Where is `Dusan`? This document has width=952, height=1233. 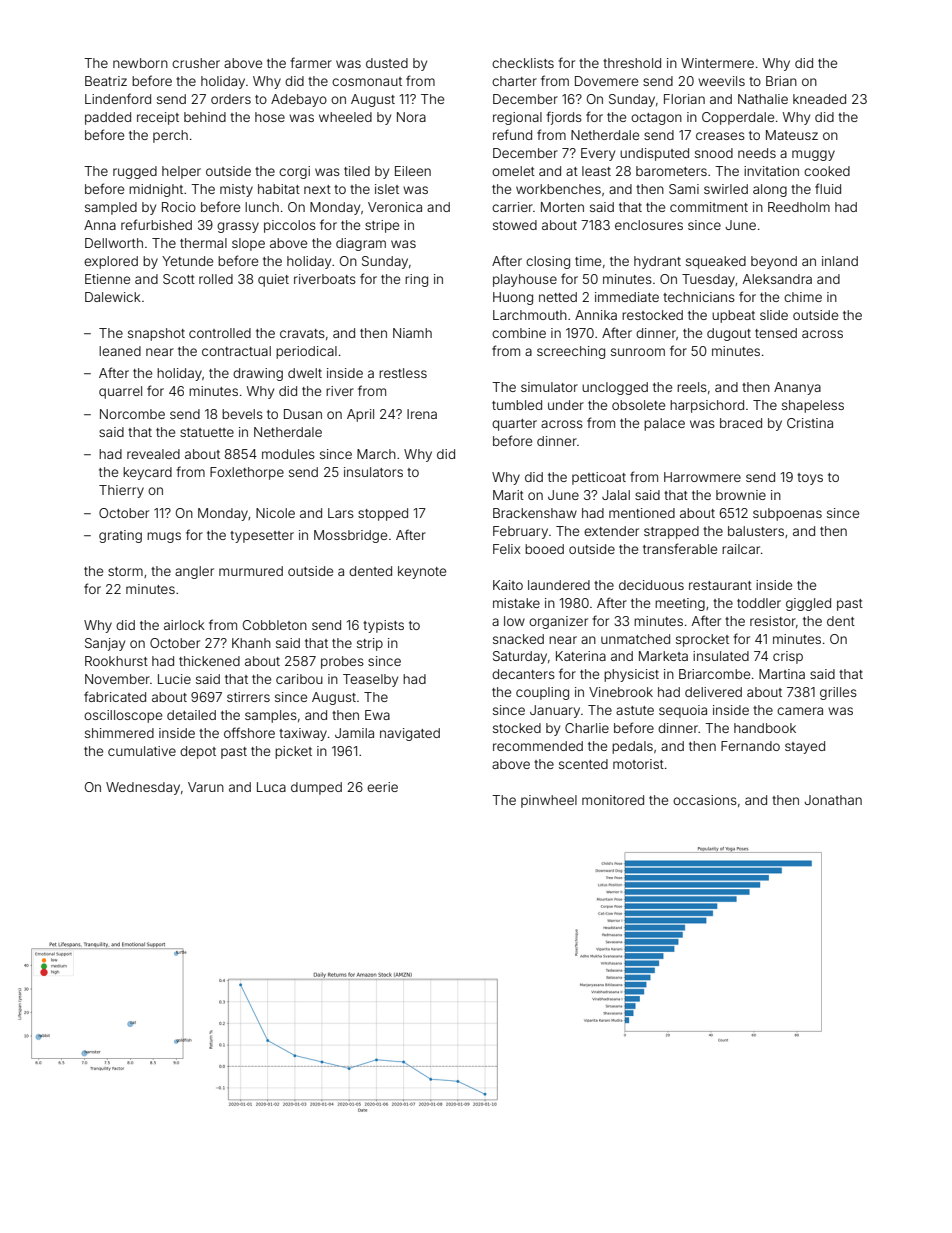 Dusan is located at coordinates (303, 414).
